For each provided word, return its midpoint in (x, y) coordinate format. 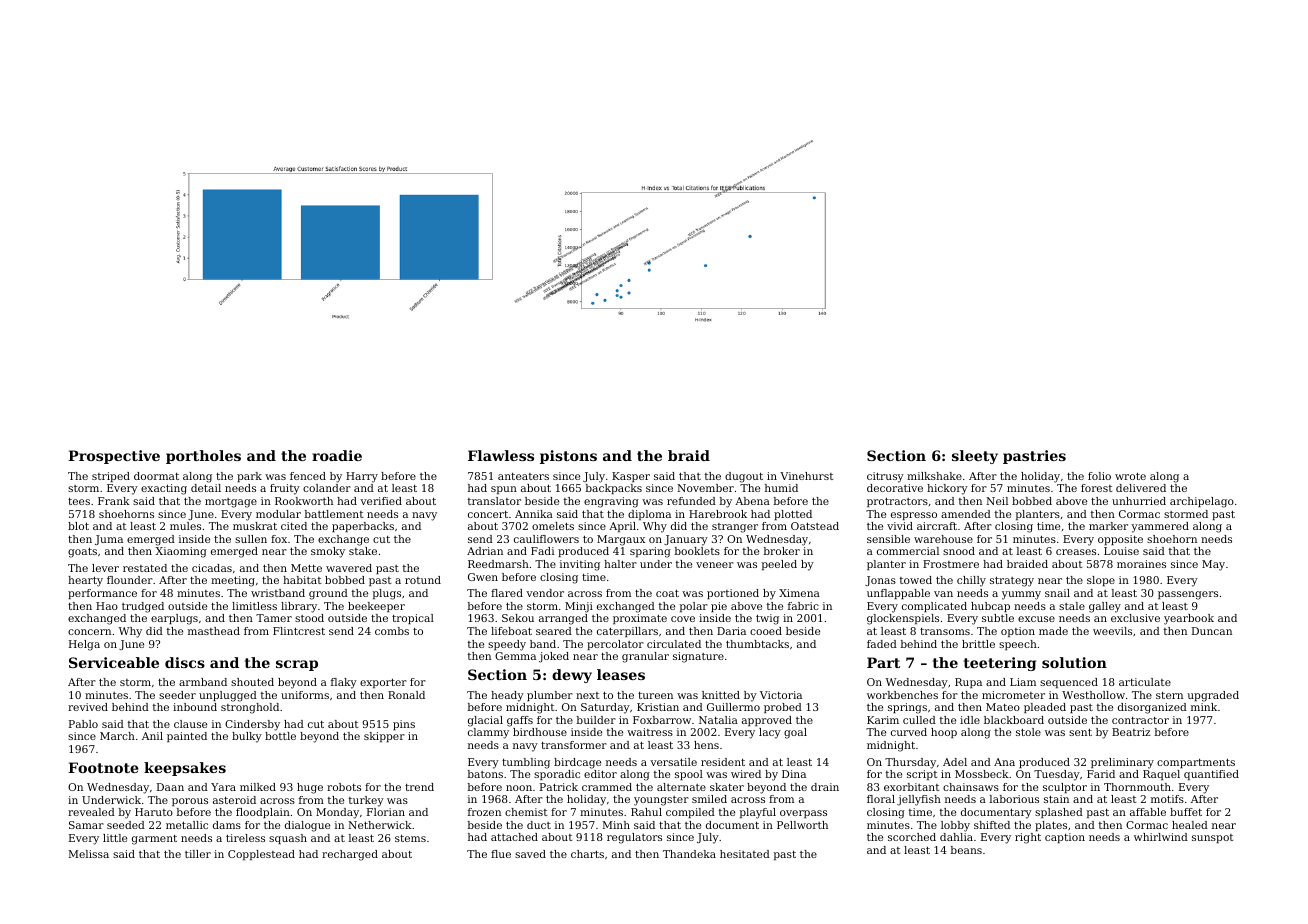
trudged (143, 607)
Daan (170, 787)
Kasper (631, 477)
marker (1108, 526)
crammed (607, 787)
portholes (203, 457)
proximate (640, 619)
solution (1074, 662)
